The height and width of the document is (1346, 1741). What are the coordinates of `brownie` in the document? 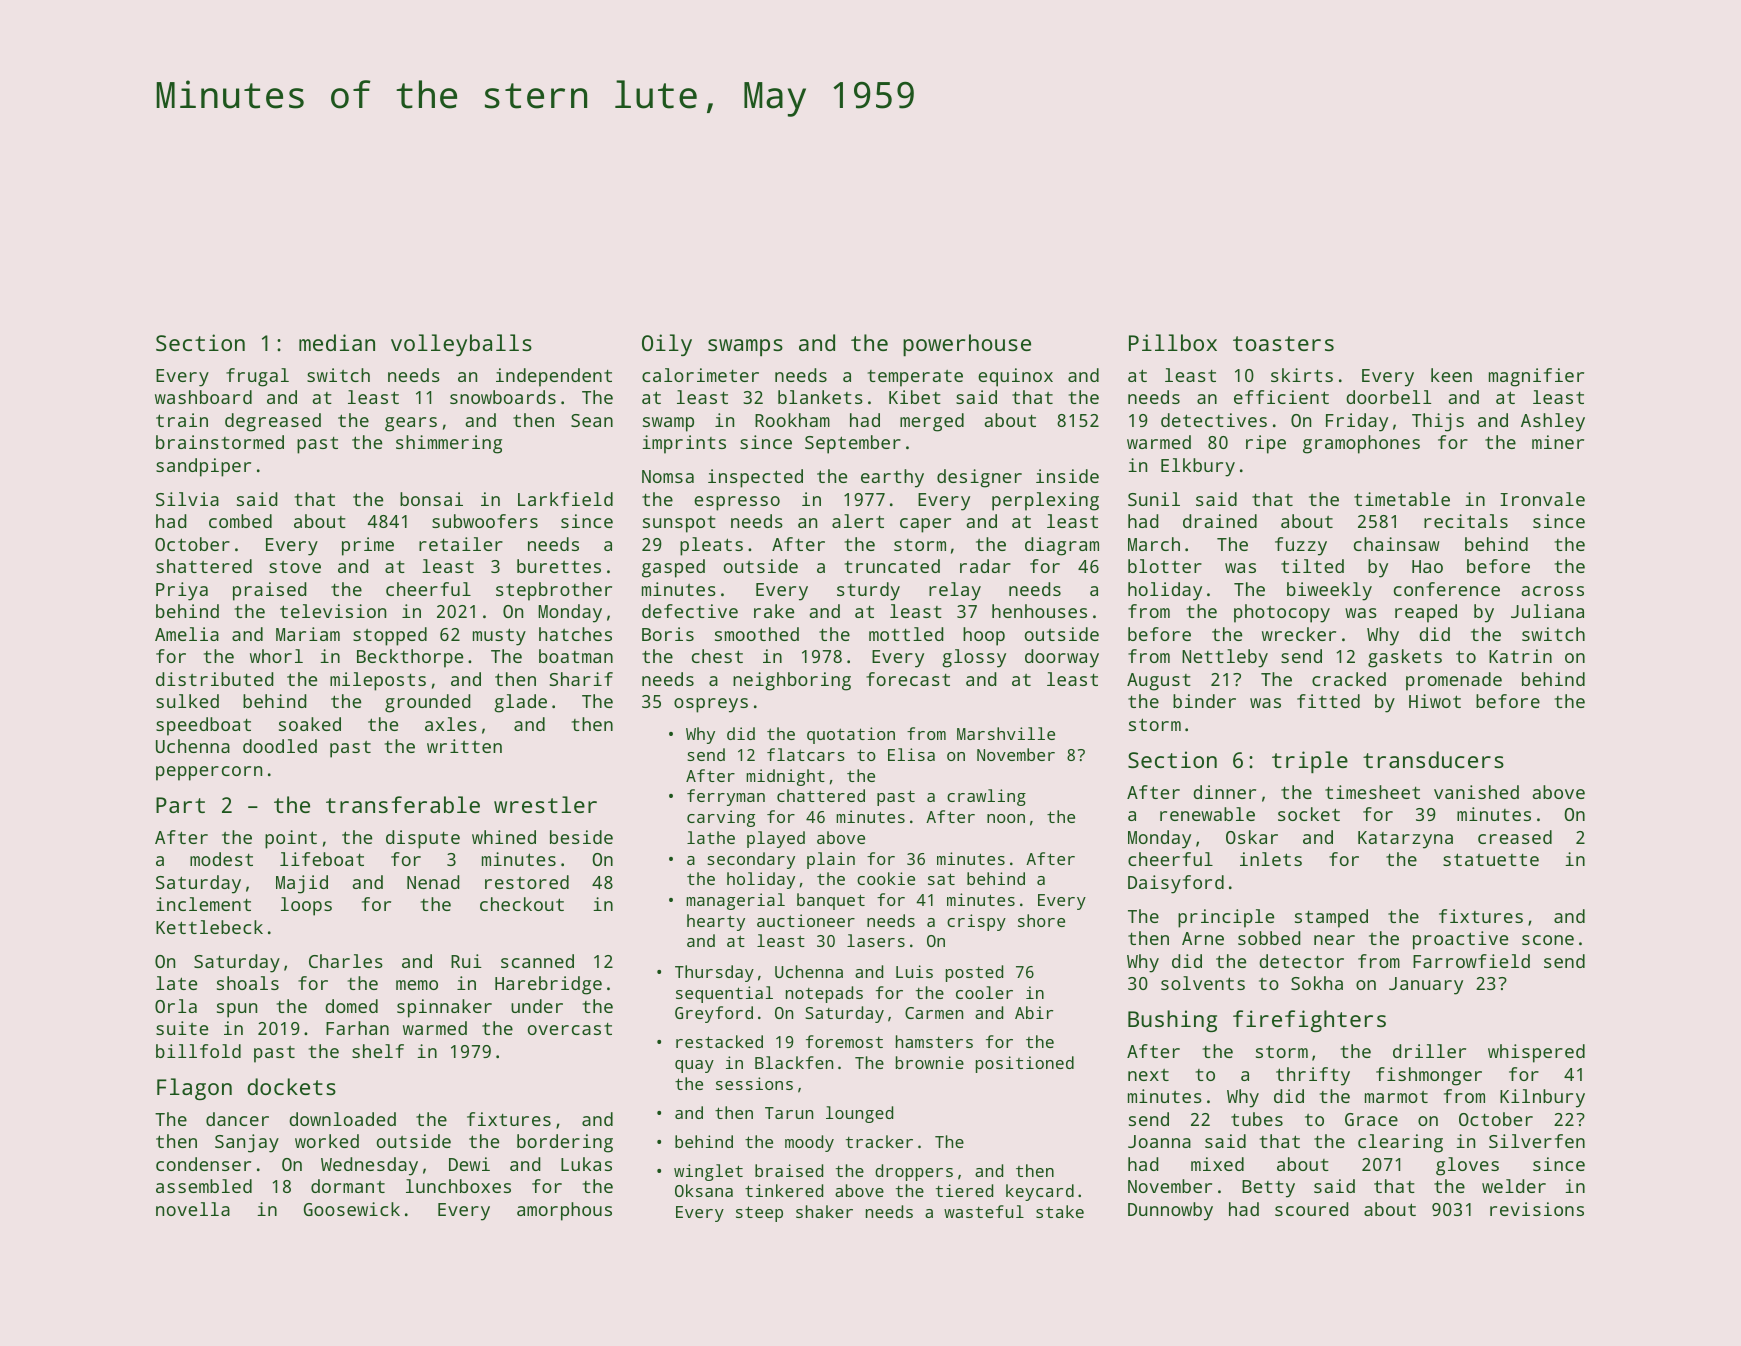 It's located at (930, 1062).
